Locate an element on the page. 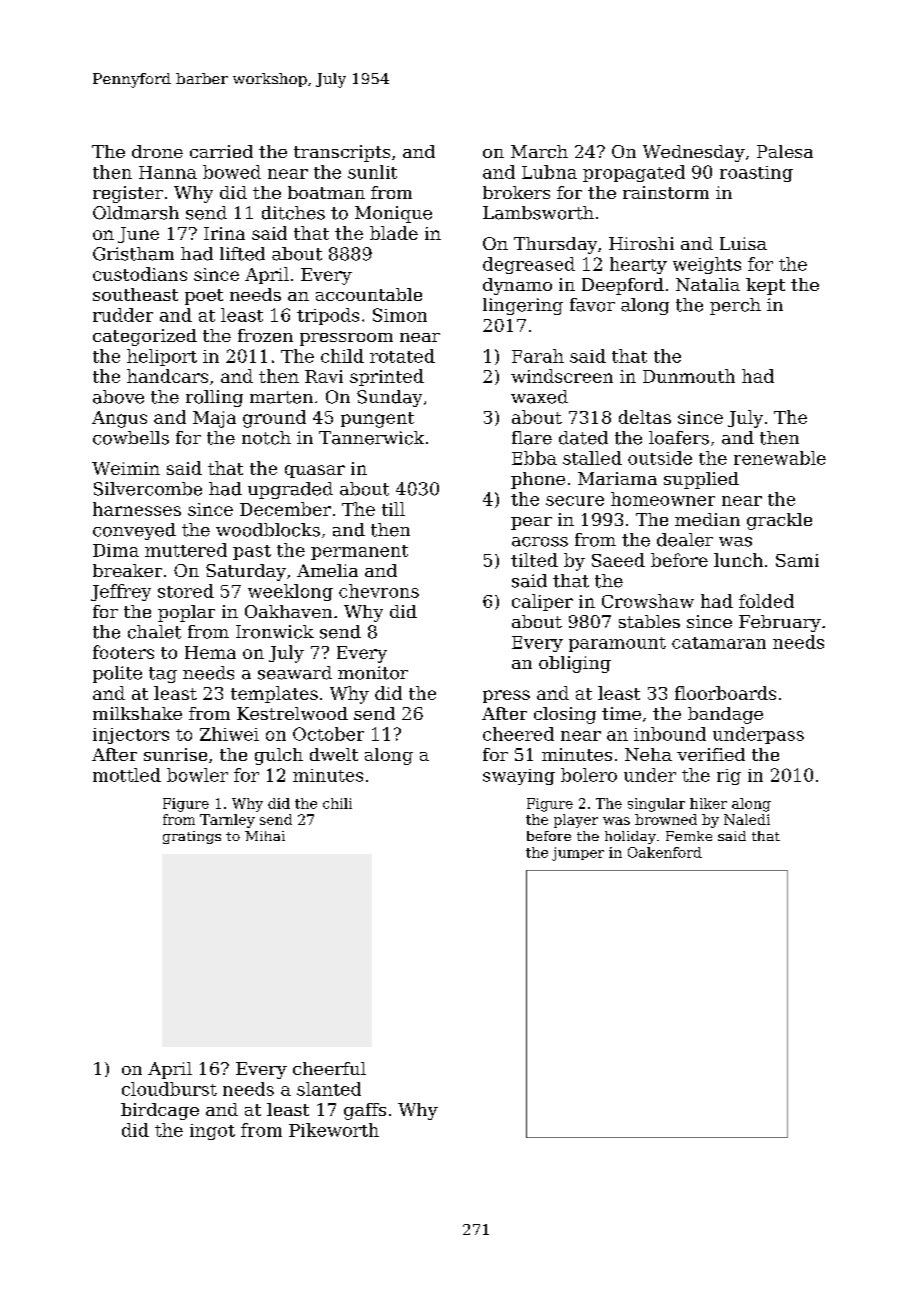 The image size is (924, 1311). gaffs is located at coordinates (365, 1111).
